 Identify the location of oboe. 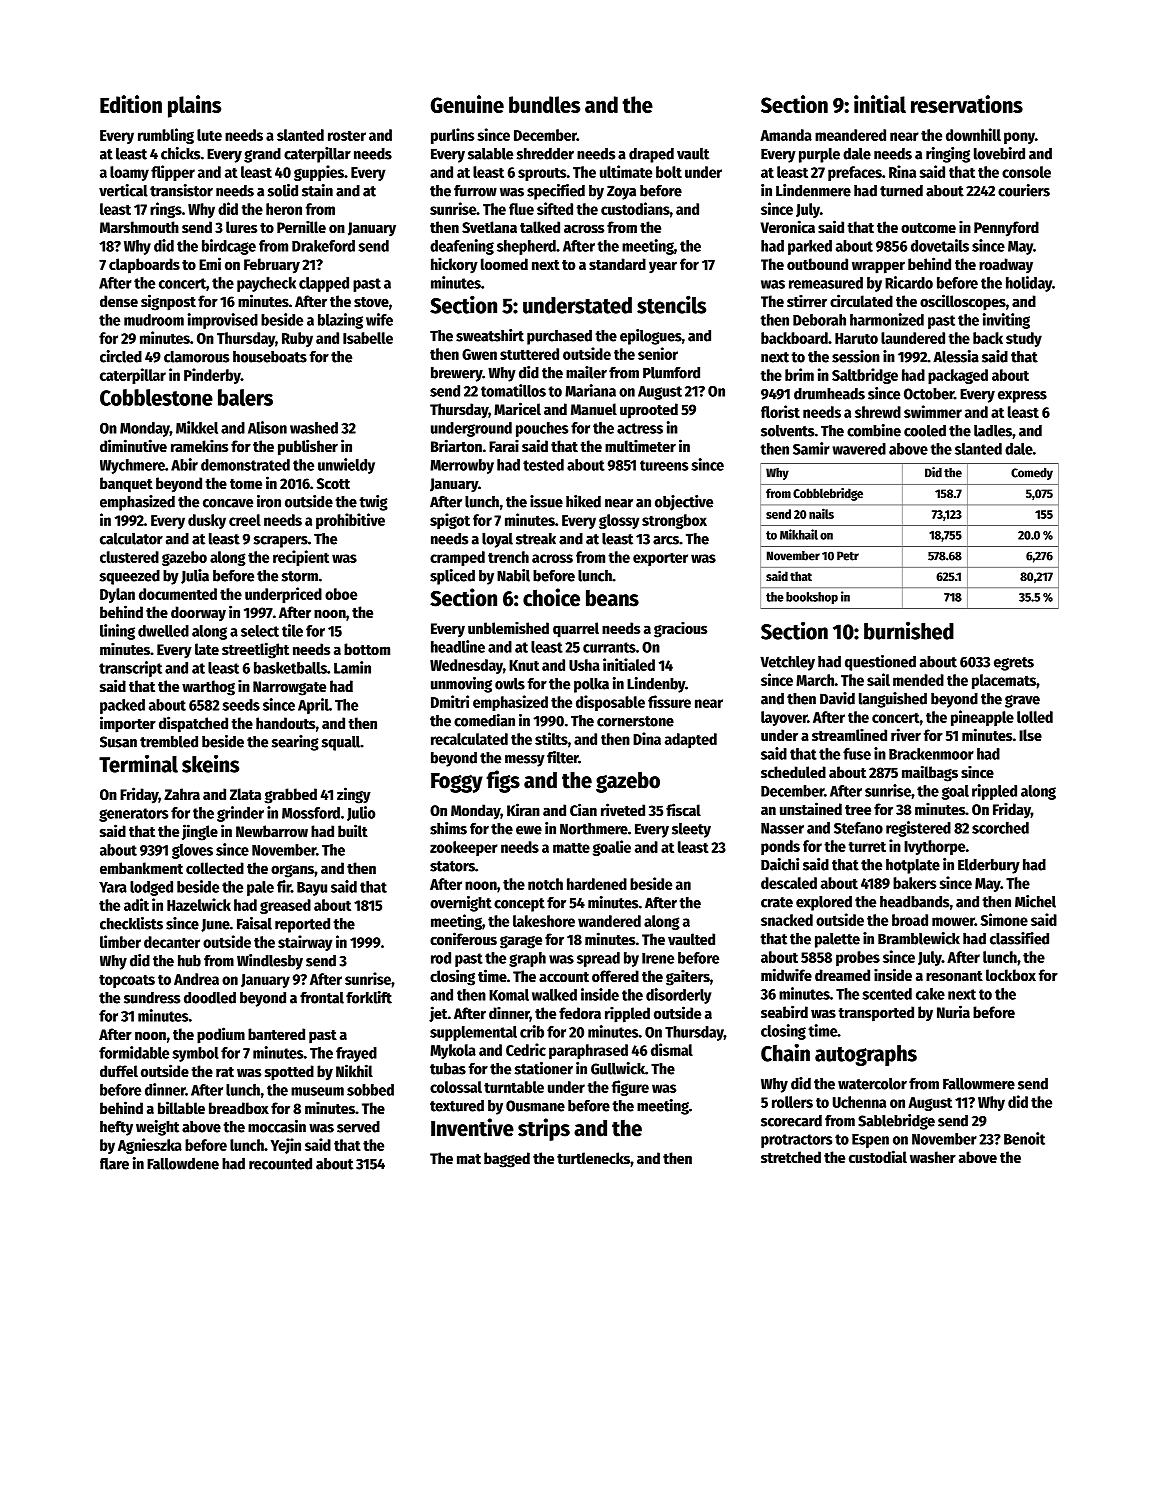
(341, 594).
